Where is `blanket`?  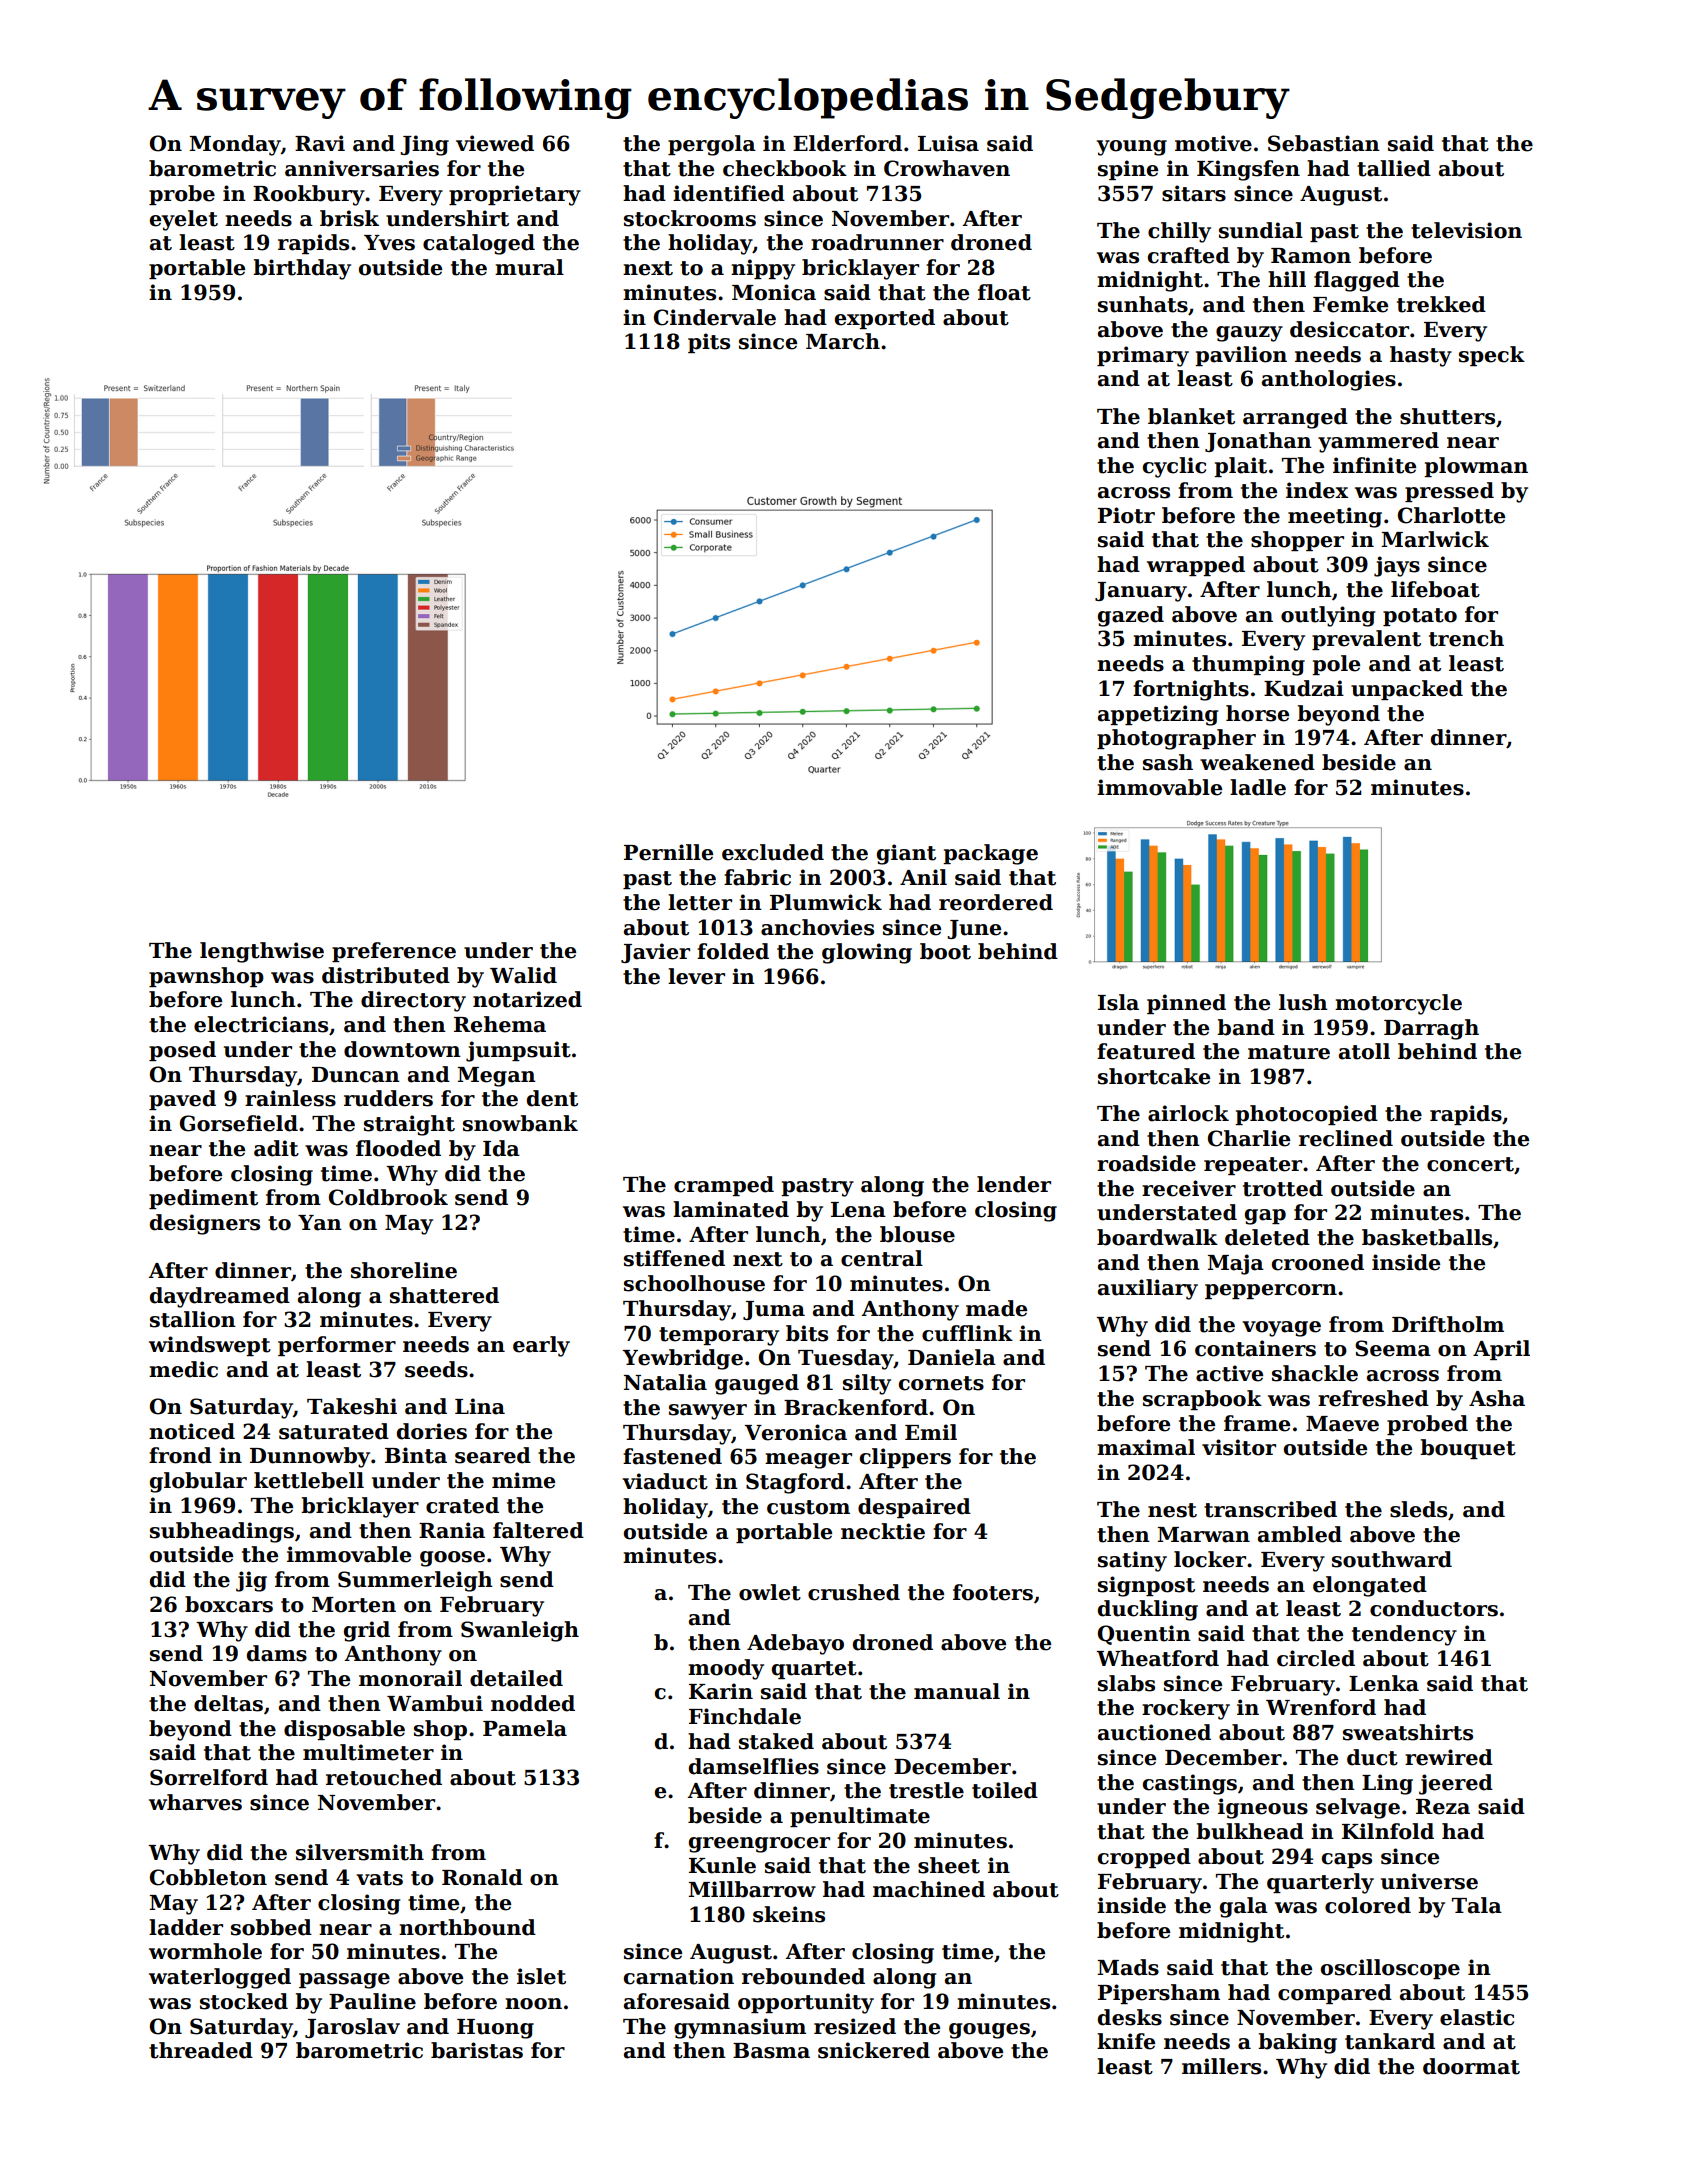 blanket is located at coordinates (1191, 416).
